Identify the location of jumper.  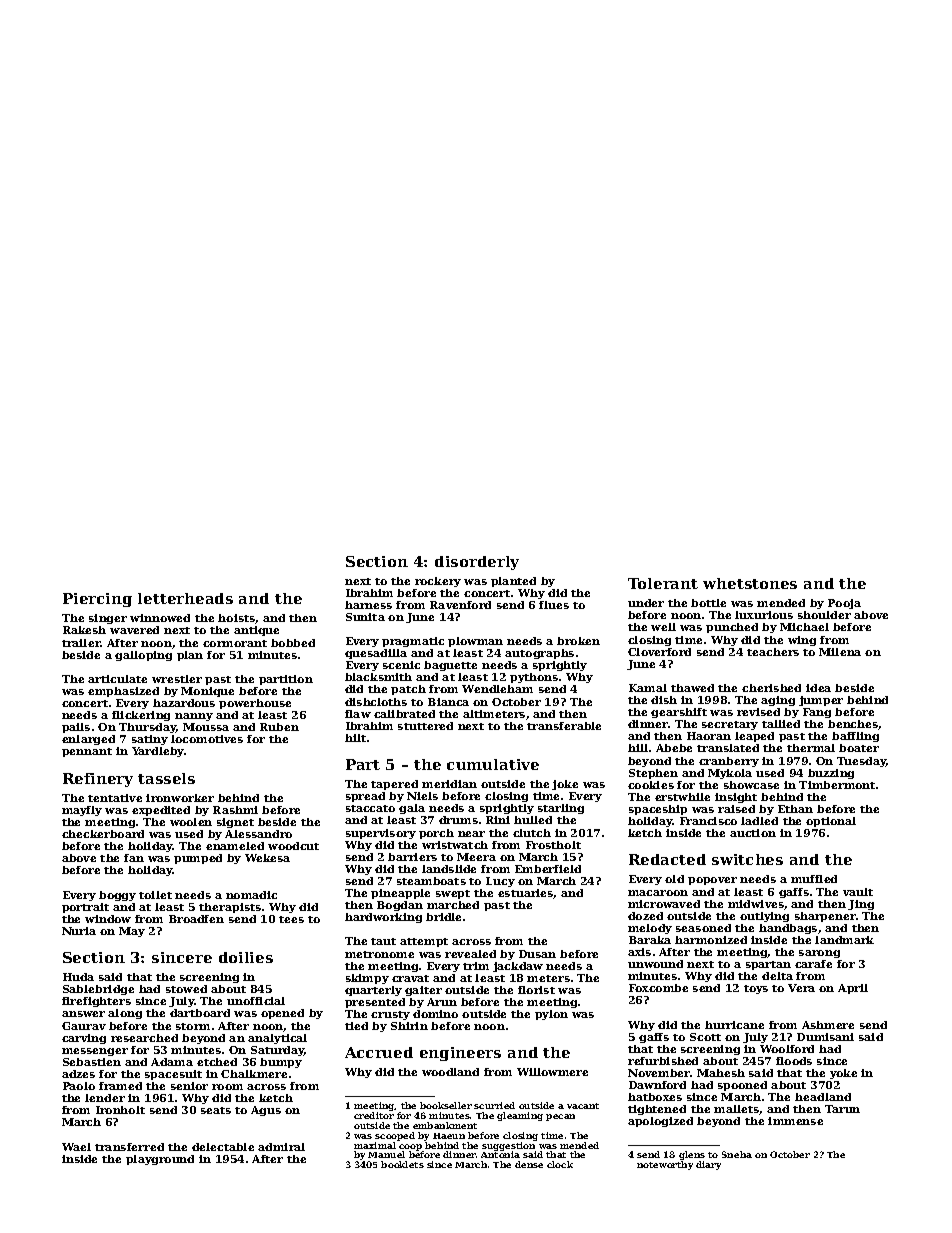
(821, 701).
